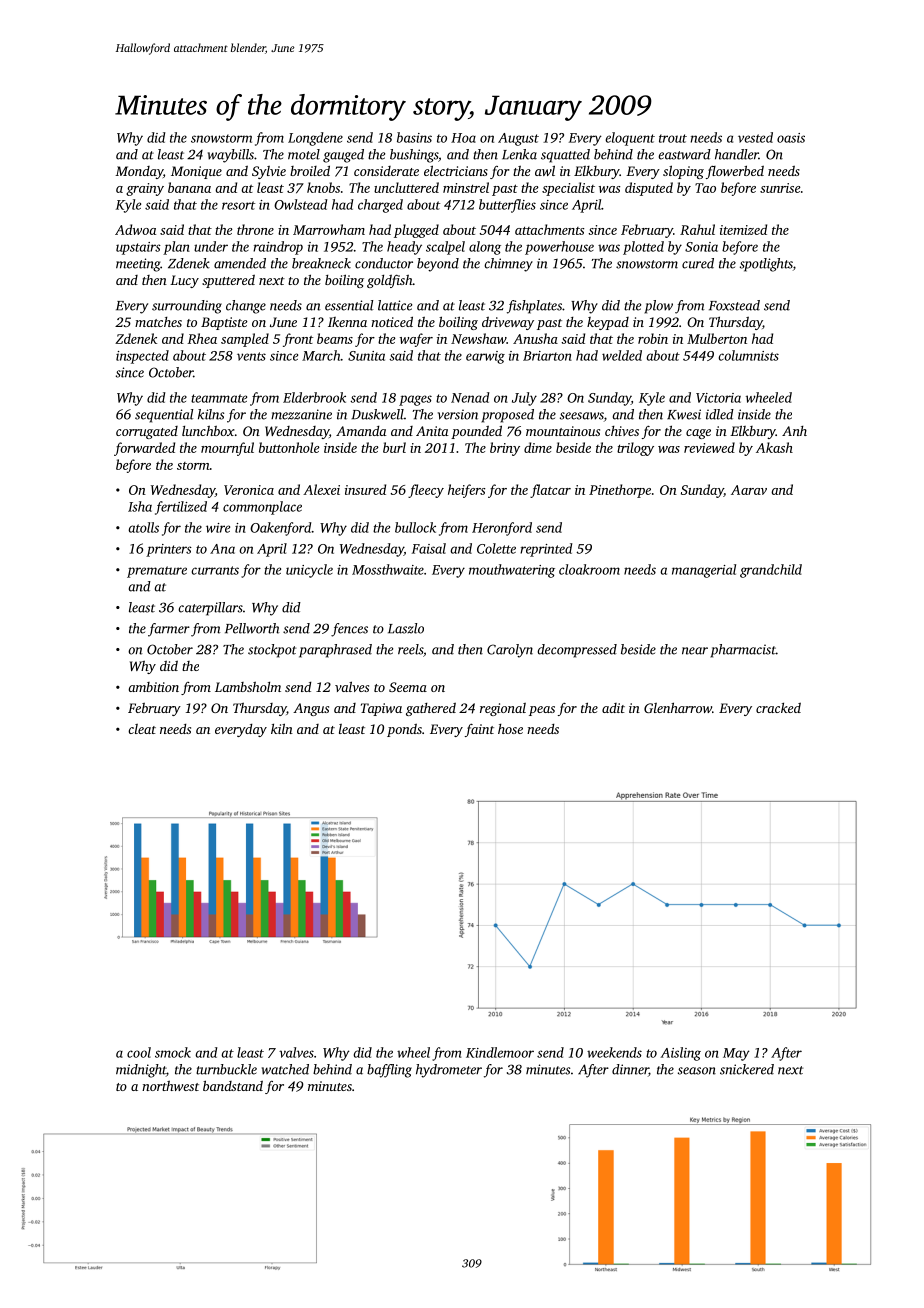 The image size is (924, 1308). I want to click on uncluttered, so click(406, 187).
